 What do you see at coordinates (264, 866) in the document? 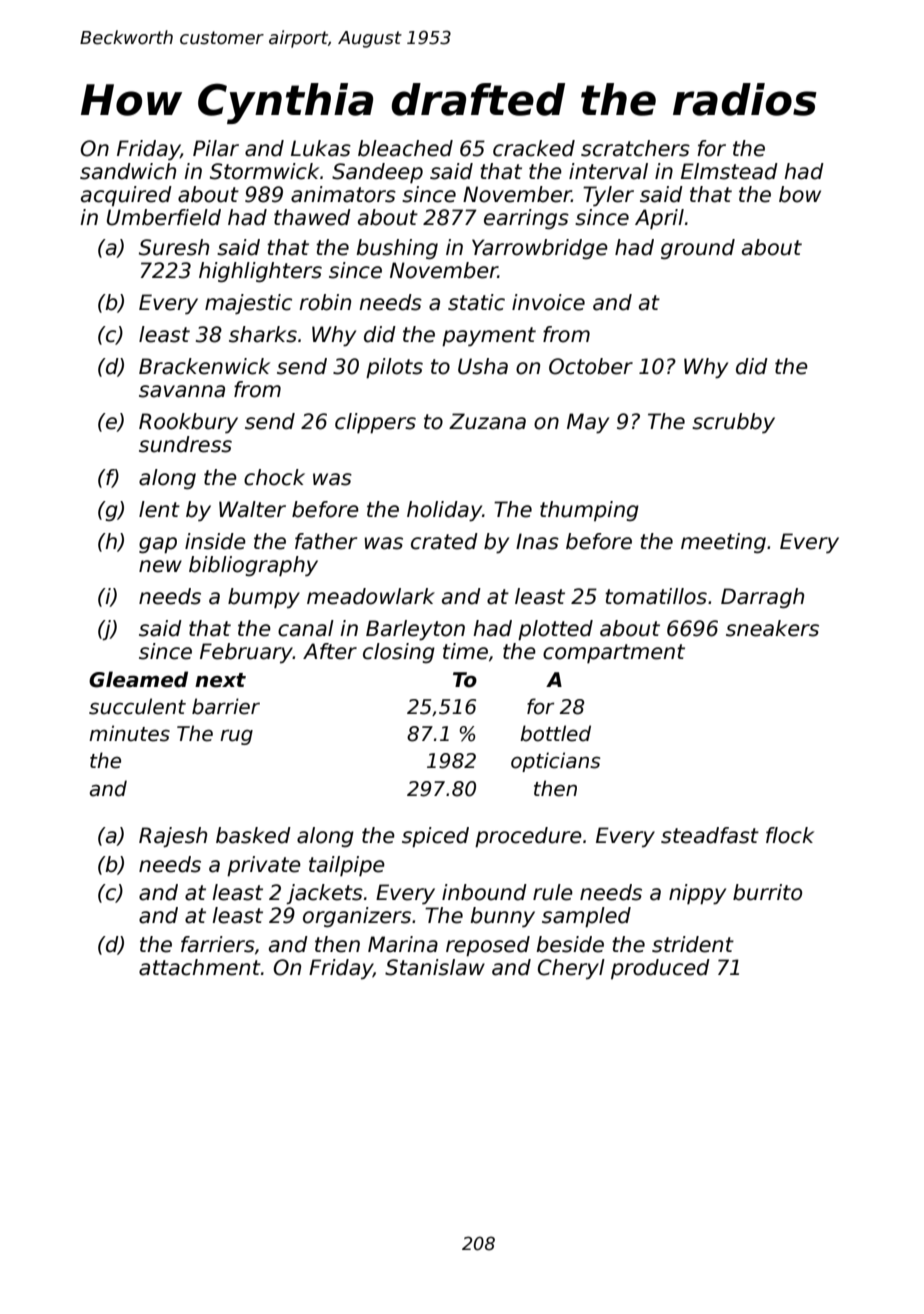
I see `private` at bounding box center [264, 866].
